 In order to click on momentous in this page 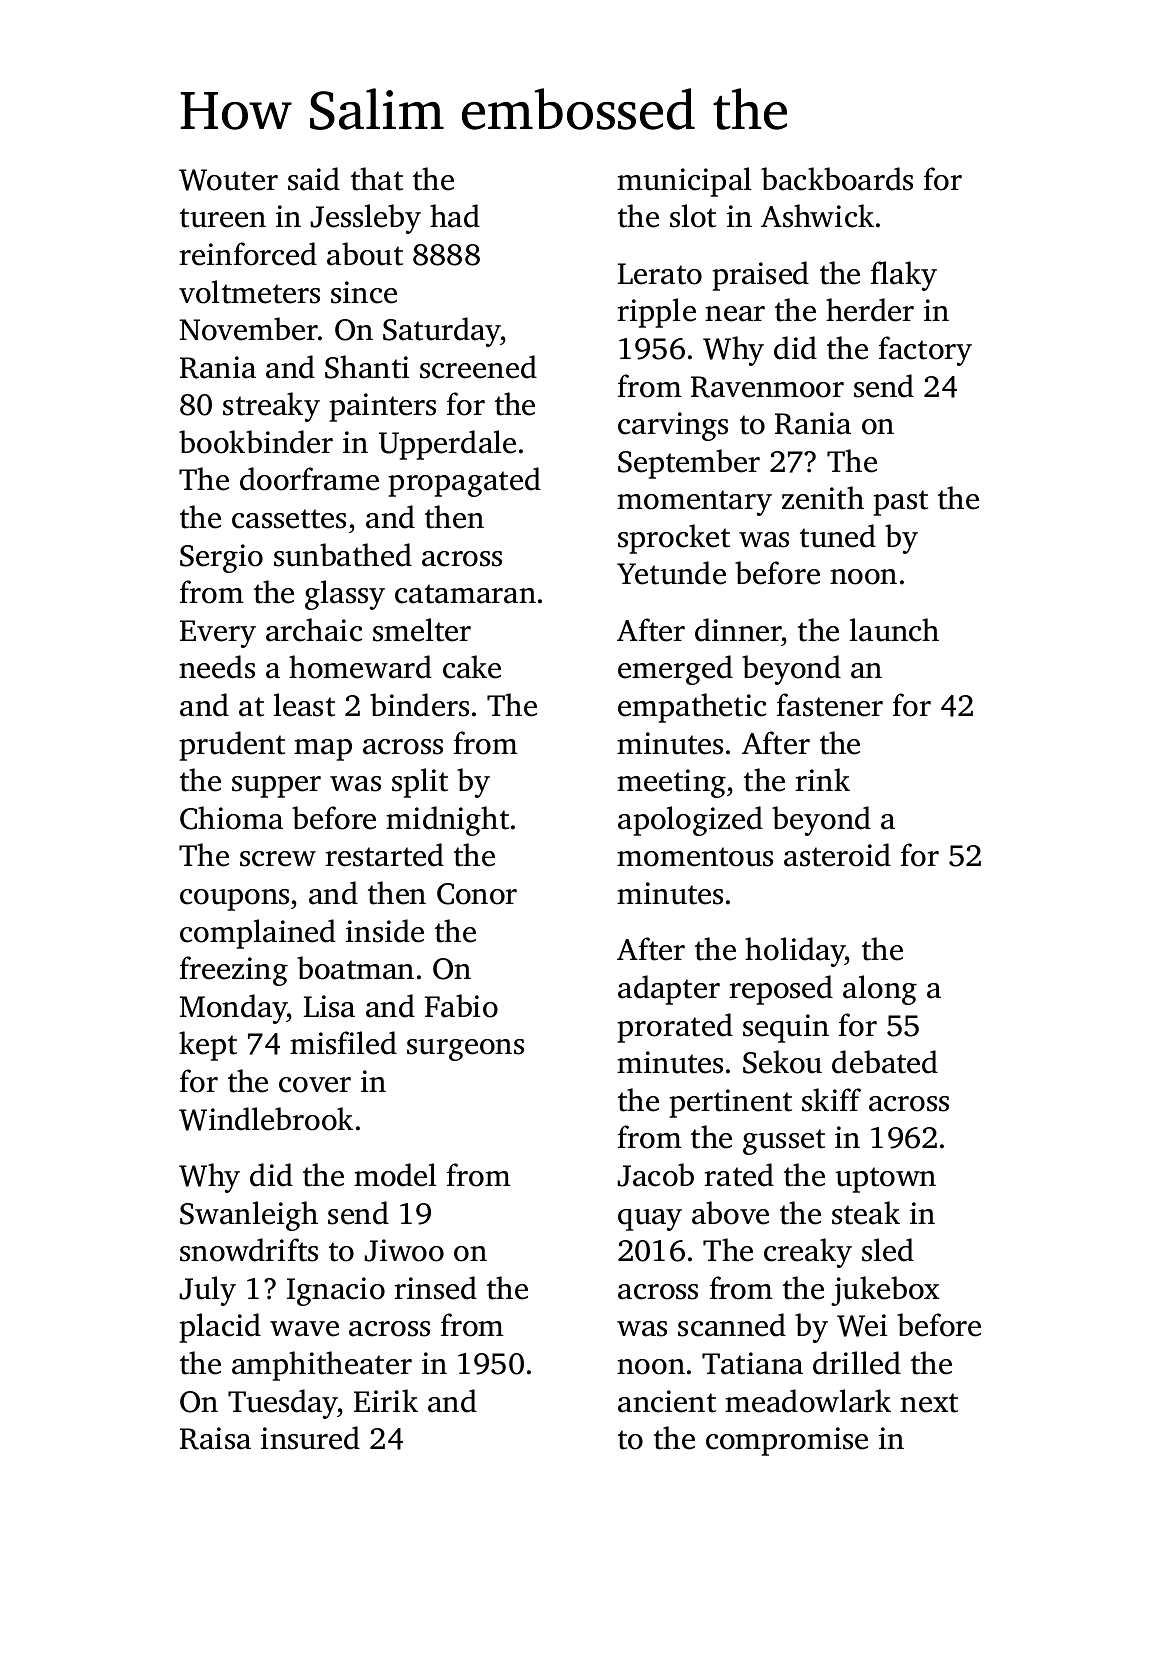, I will do `click(695, 857)`.
